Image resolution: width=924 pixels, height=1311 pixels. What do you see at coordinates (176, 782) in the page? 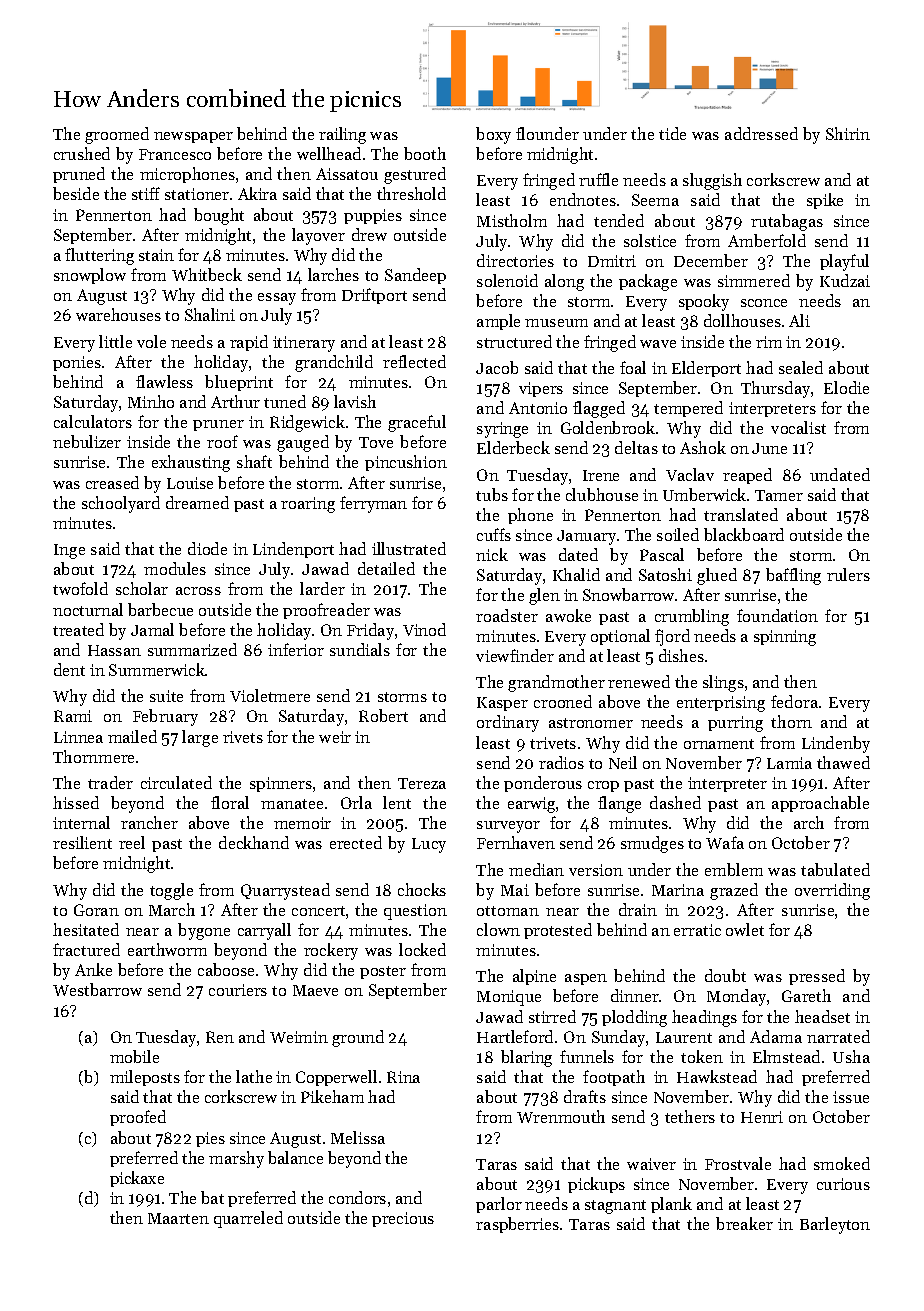
I see `circulated` at bounding box center [176, 782].
